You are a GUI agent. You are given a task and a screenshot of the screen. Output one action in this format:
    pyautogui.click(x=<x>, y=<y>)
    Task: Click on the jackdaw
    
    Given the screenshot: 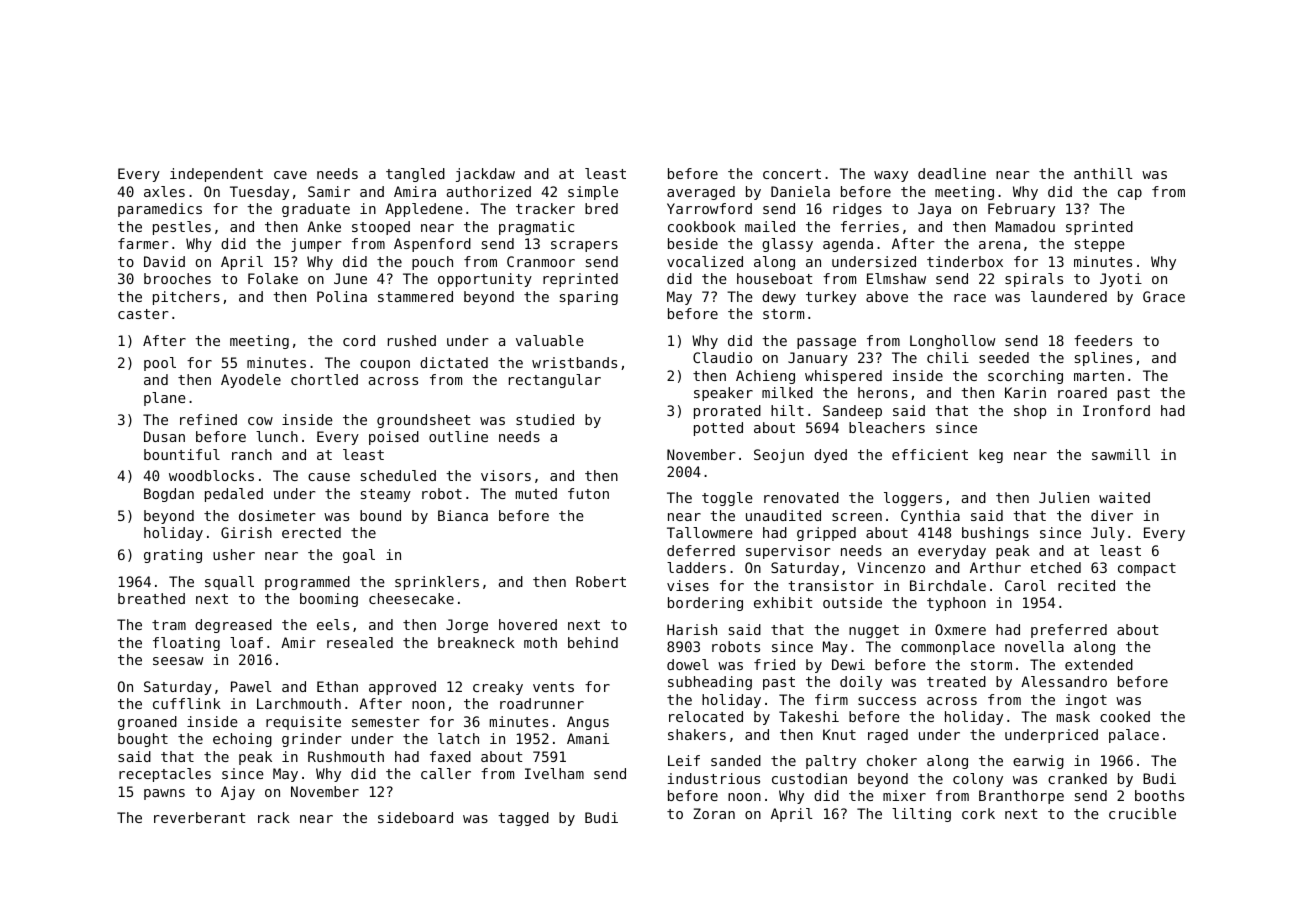 What is the action you would take?
    pyautogui.click(x=485, y=175)
